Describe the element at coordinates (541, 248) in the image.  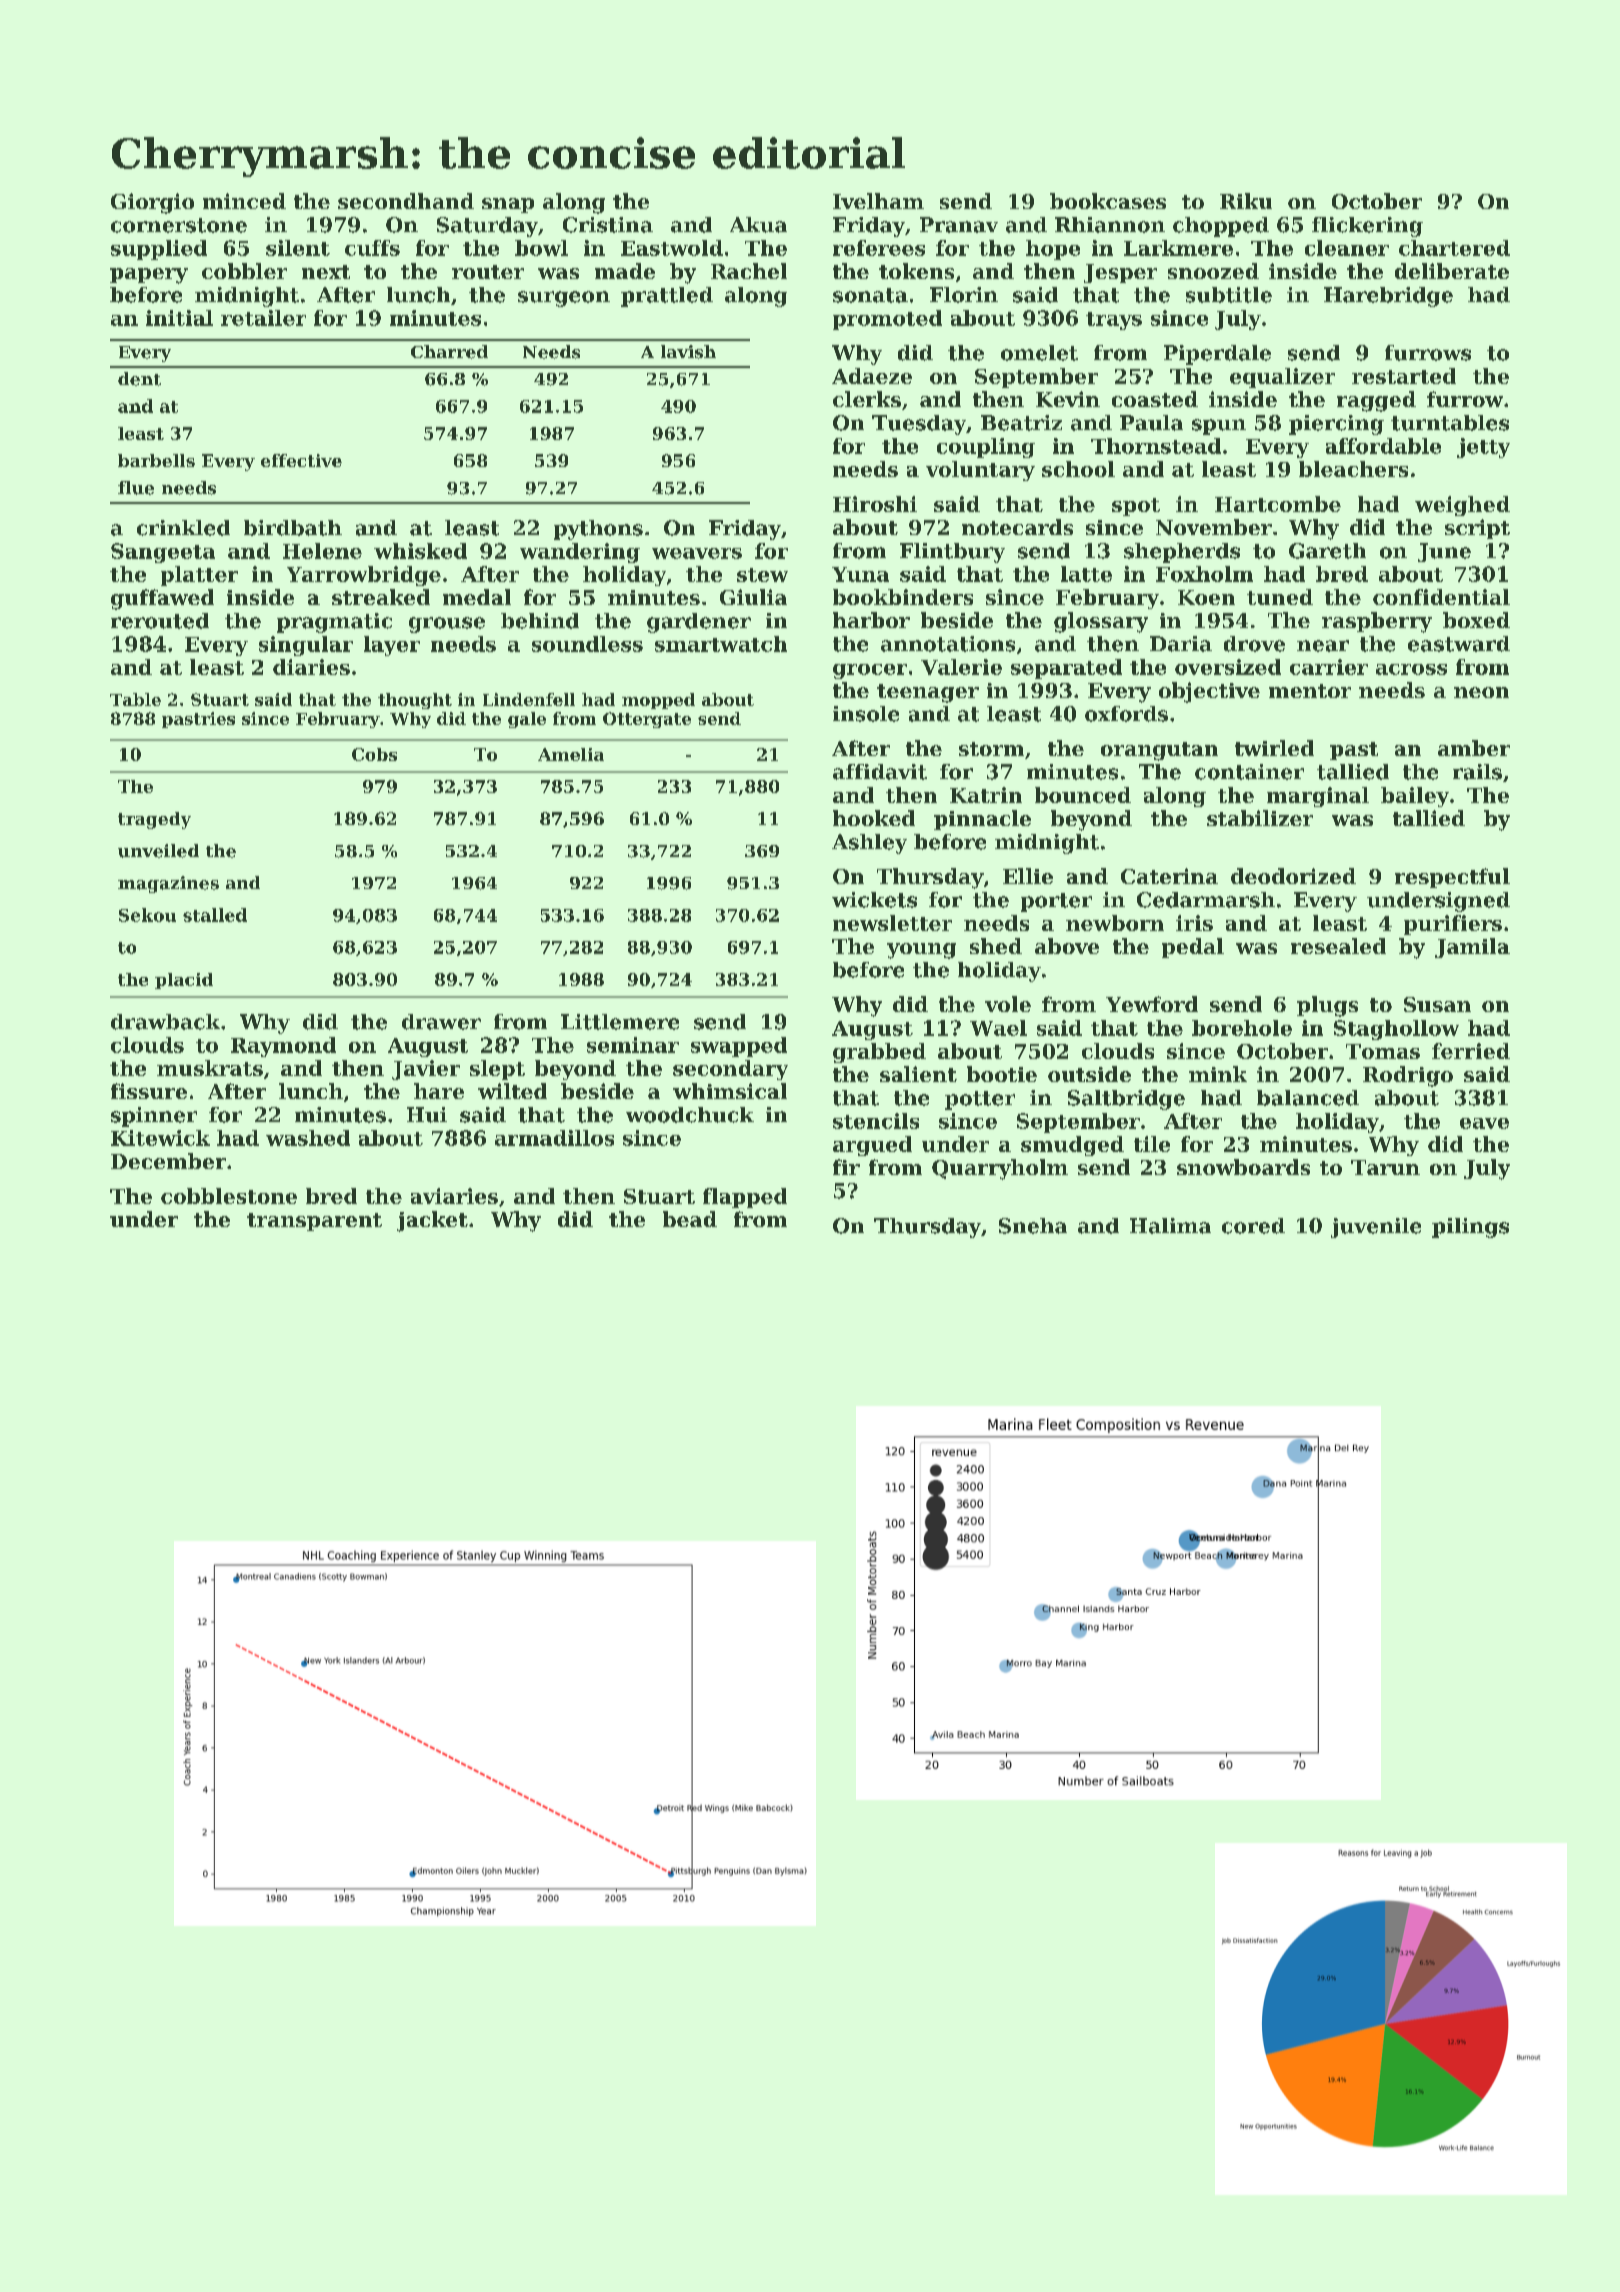
I see `bowl` at that location.
